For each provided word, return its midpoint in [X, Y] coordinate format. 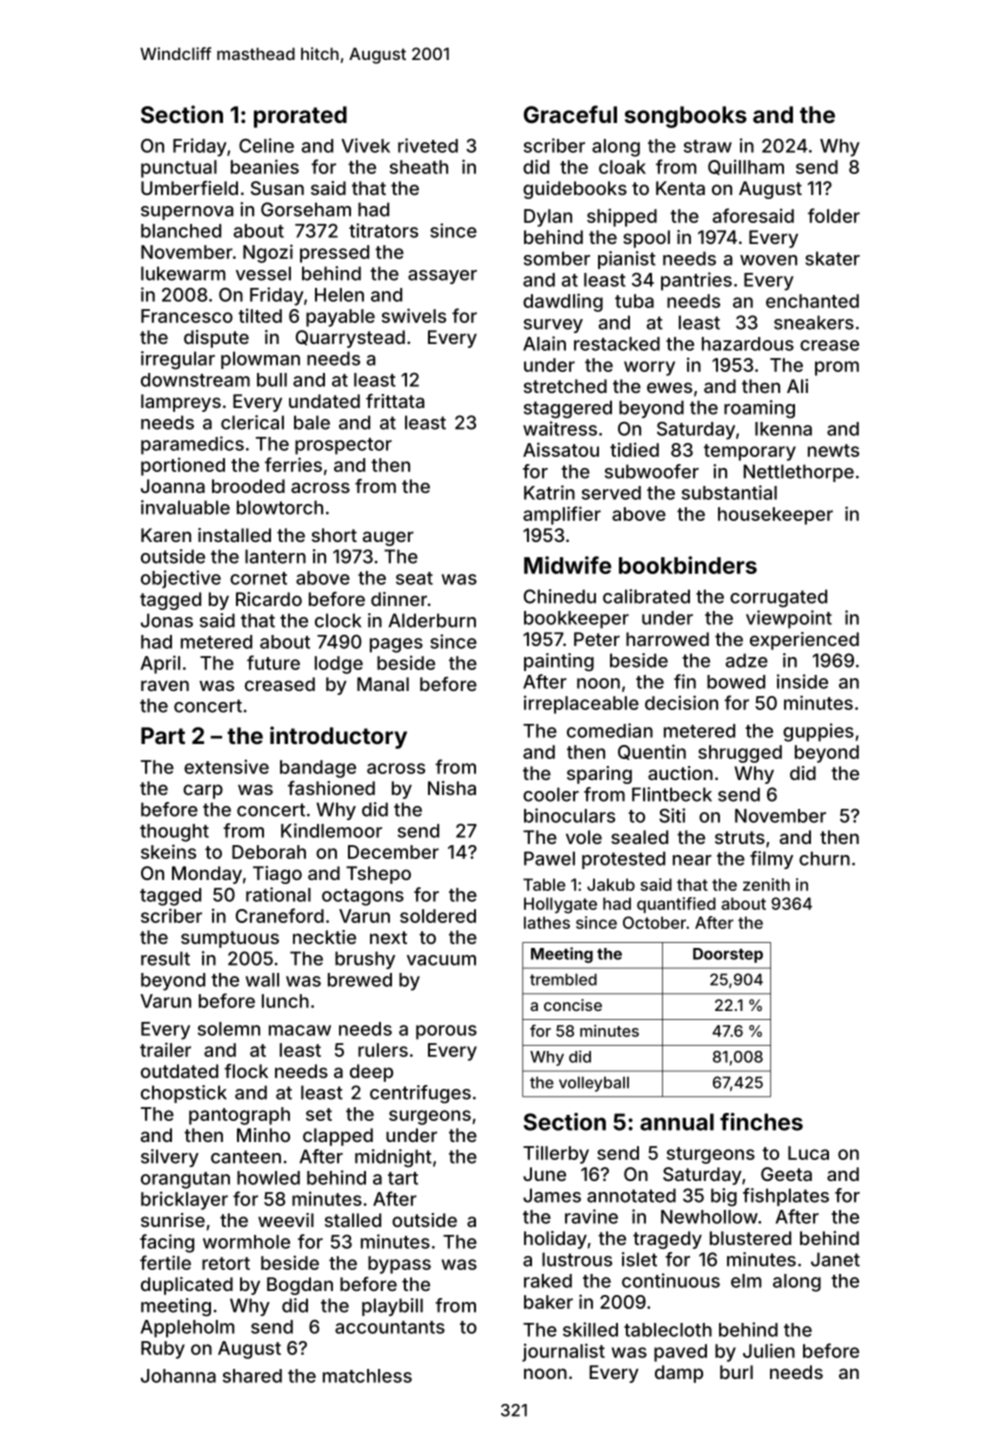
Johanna [178, 1376]
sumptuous [230, 939]
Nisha [452, 788]
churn [824, 858]
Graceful [570, 114]
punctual [179, 169]
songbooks [686, 117]
